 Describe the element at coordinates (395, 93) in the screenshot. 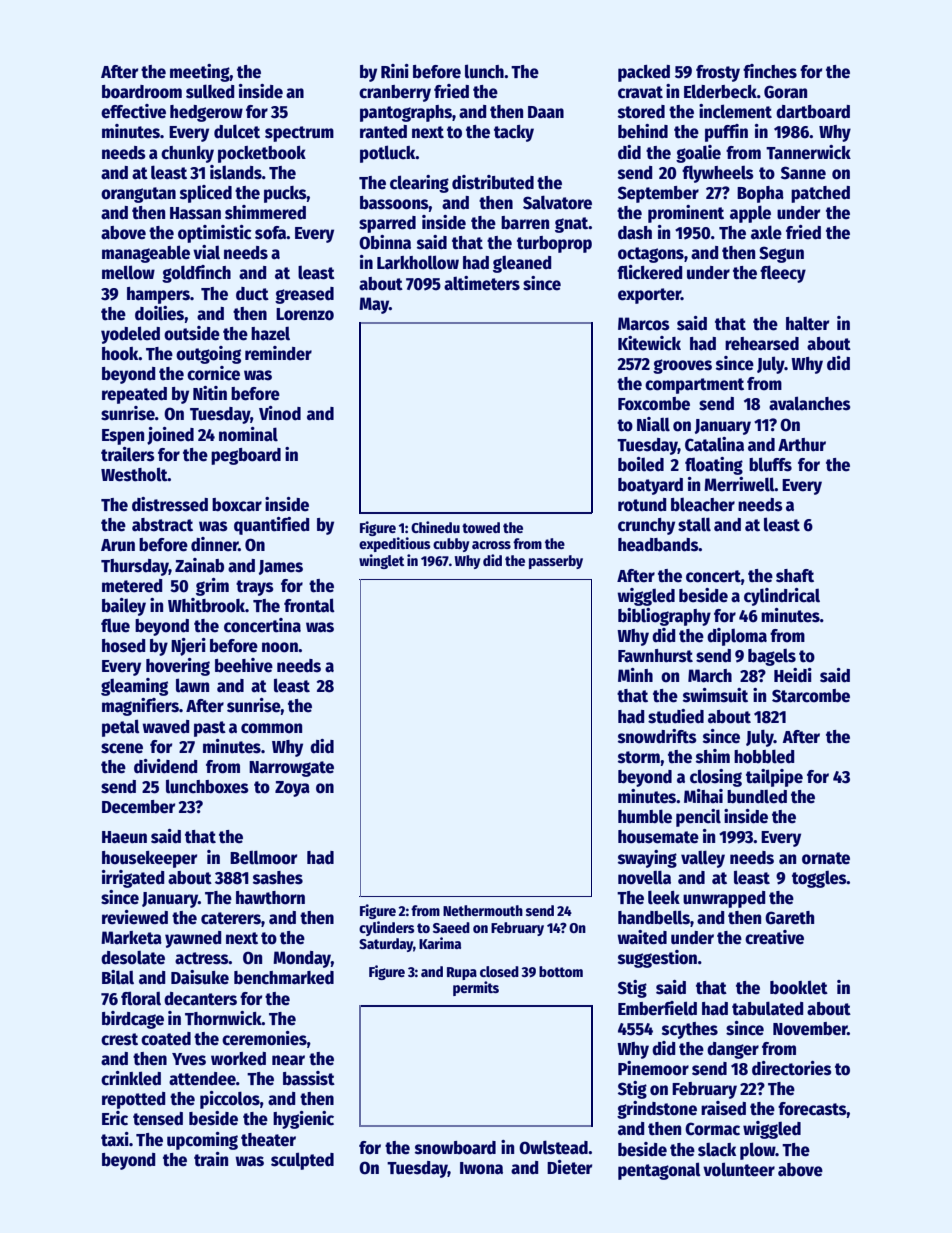

I see `cranberry` at that location.
